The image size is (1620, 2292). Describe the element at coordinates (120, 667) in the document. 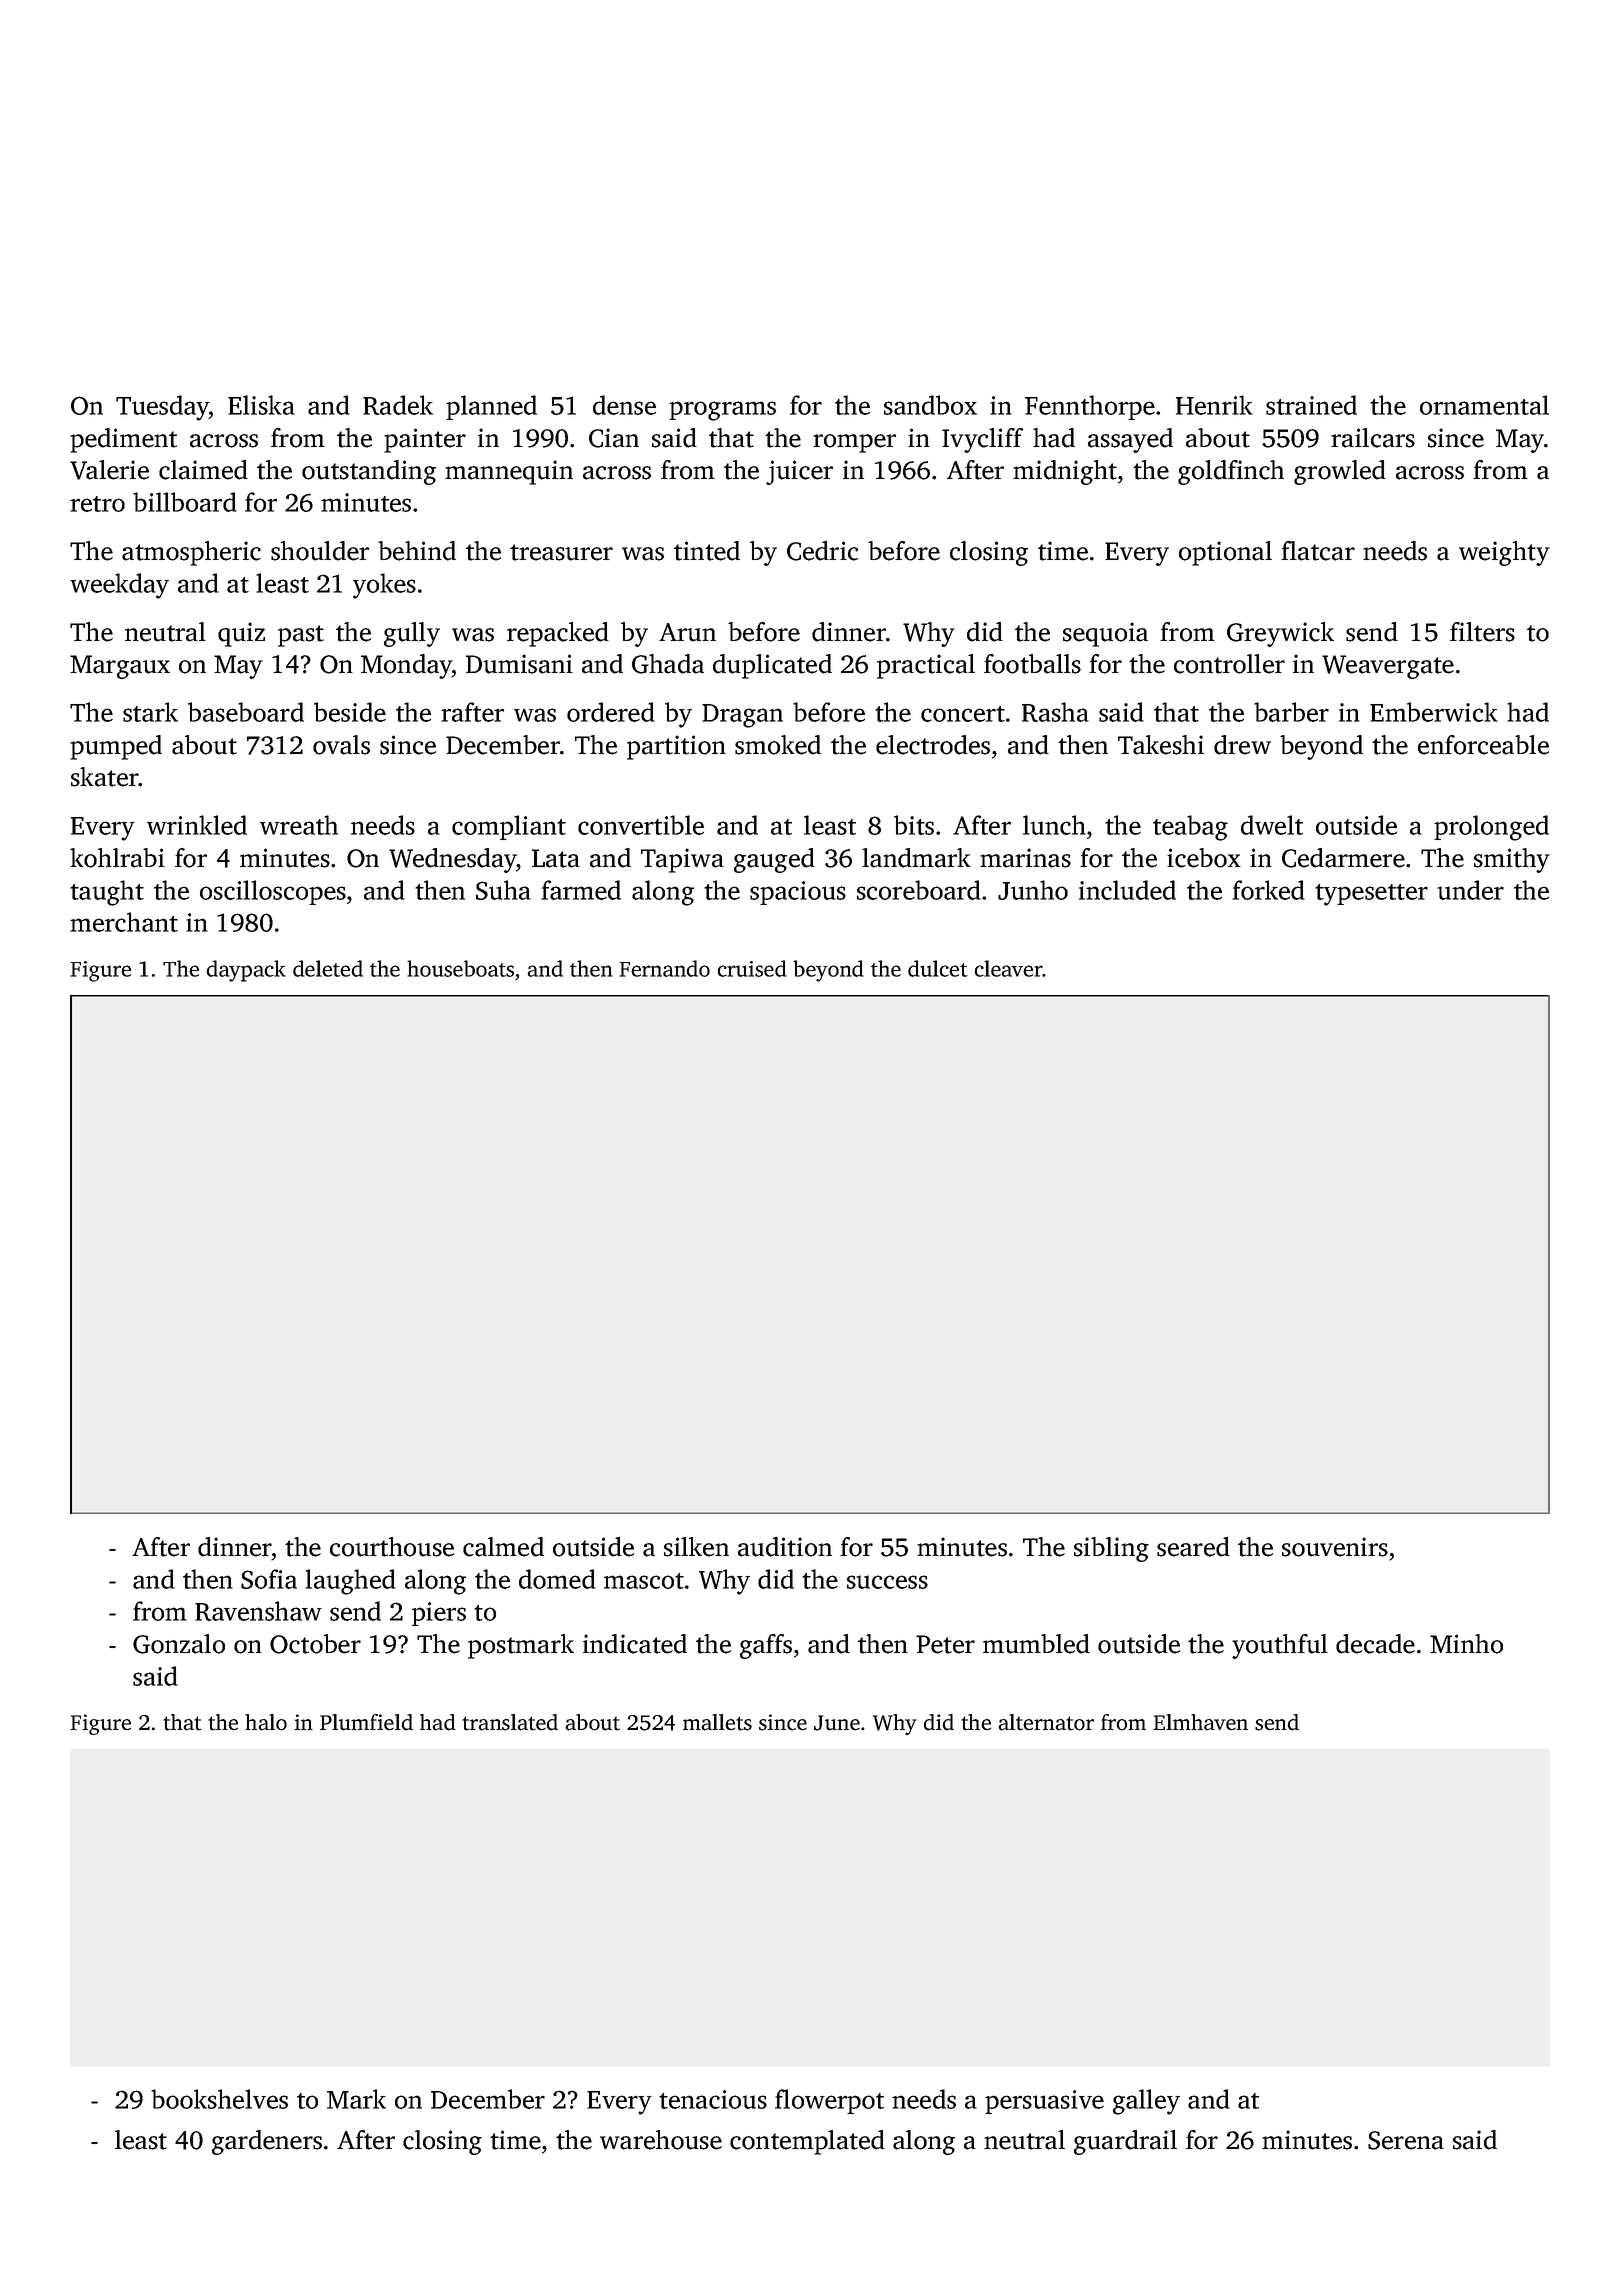

I see `Margaux` at that location.
